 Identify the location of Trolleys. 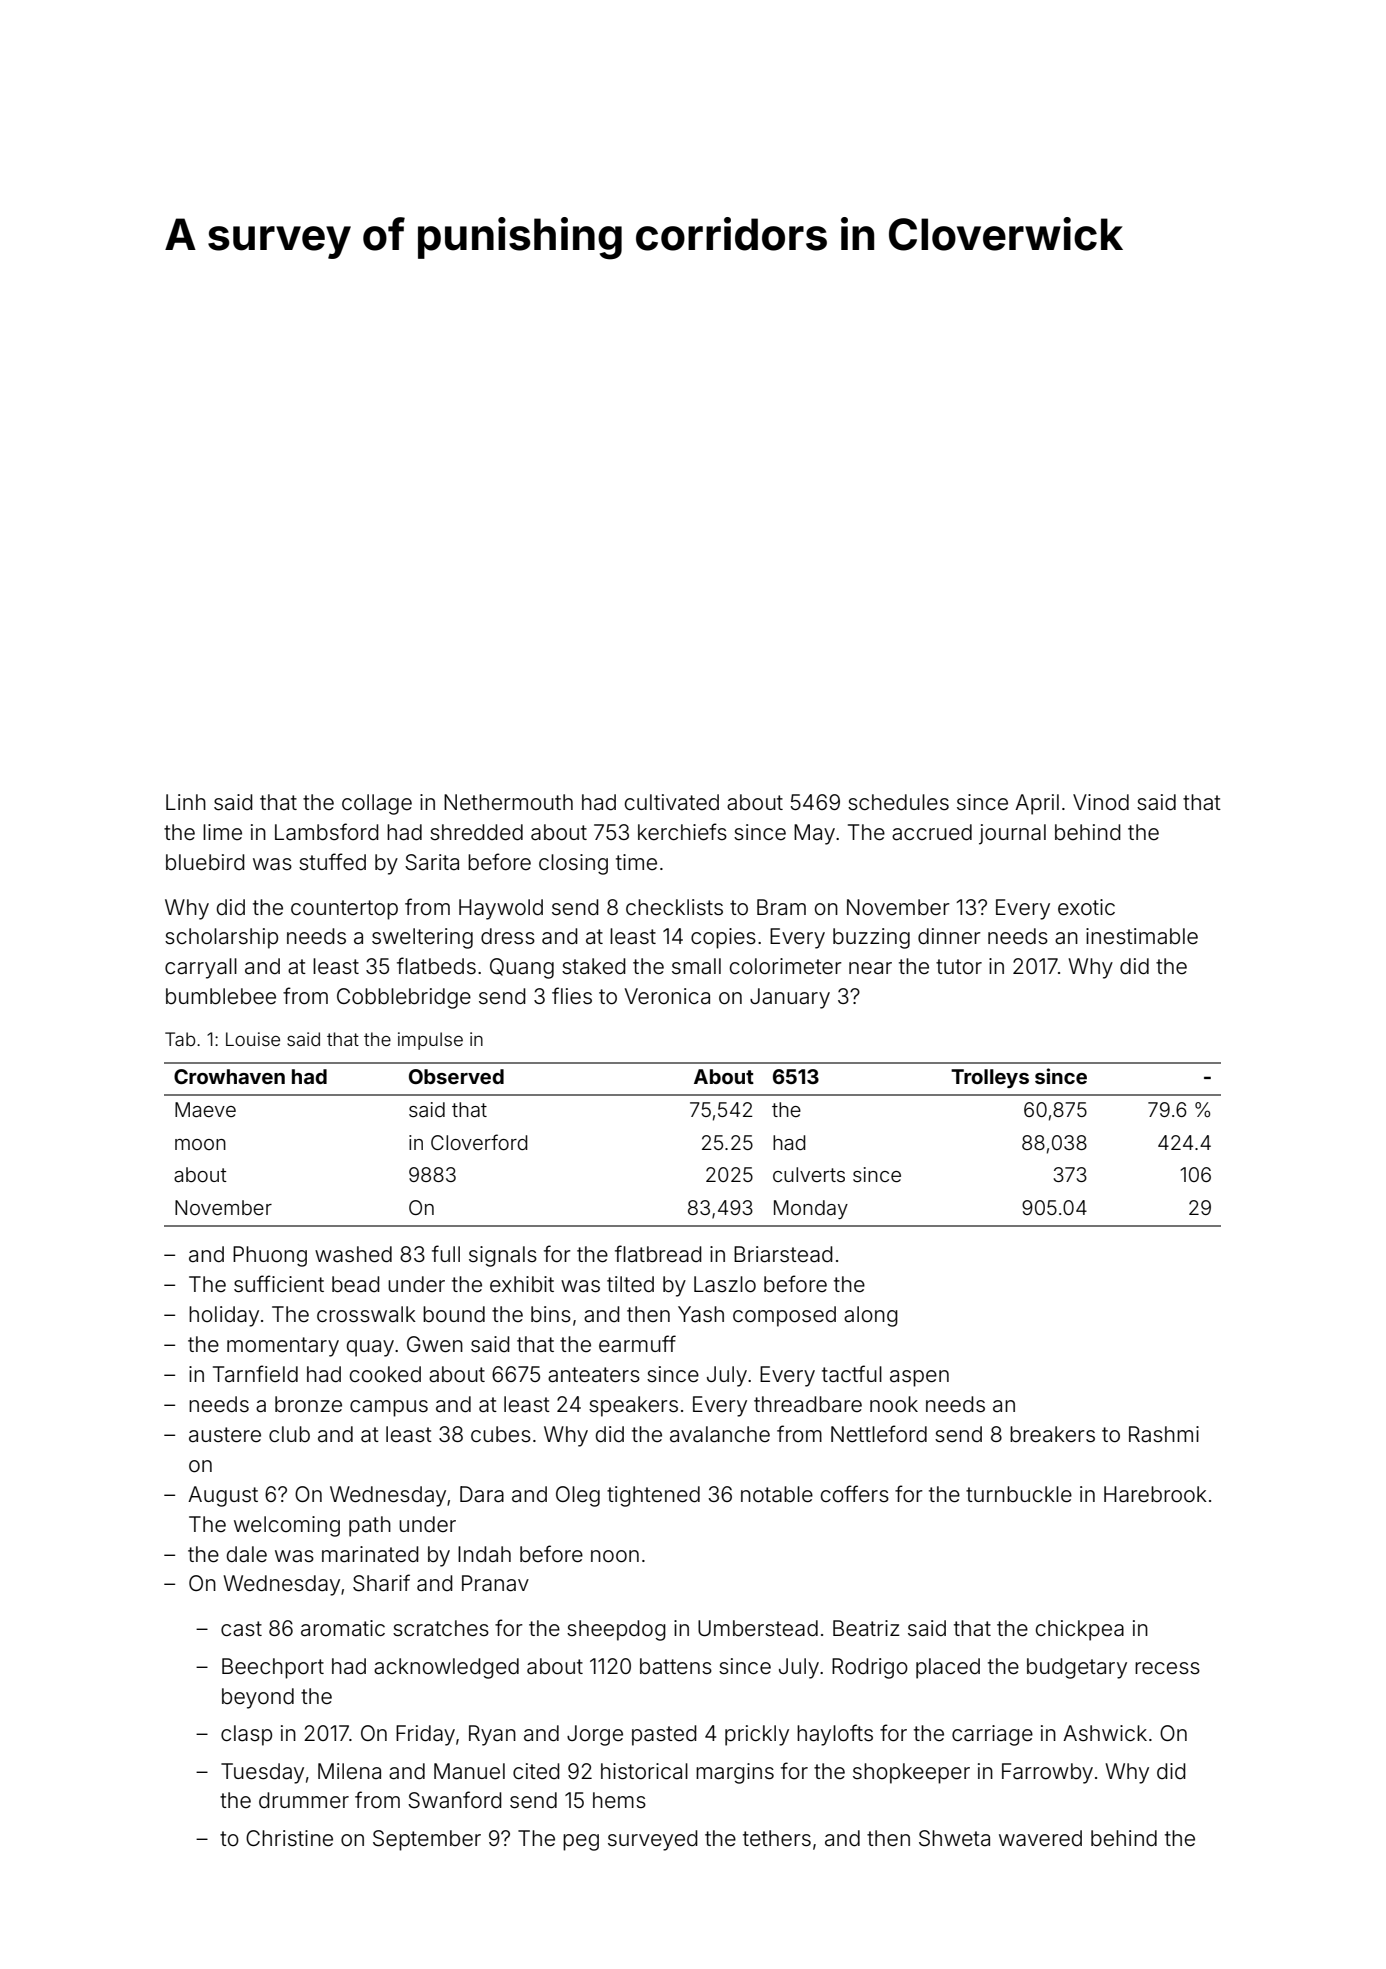
(990, 1078).
